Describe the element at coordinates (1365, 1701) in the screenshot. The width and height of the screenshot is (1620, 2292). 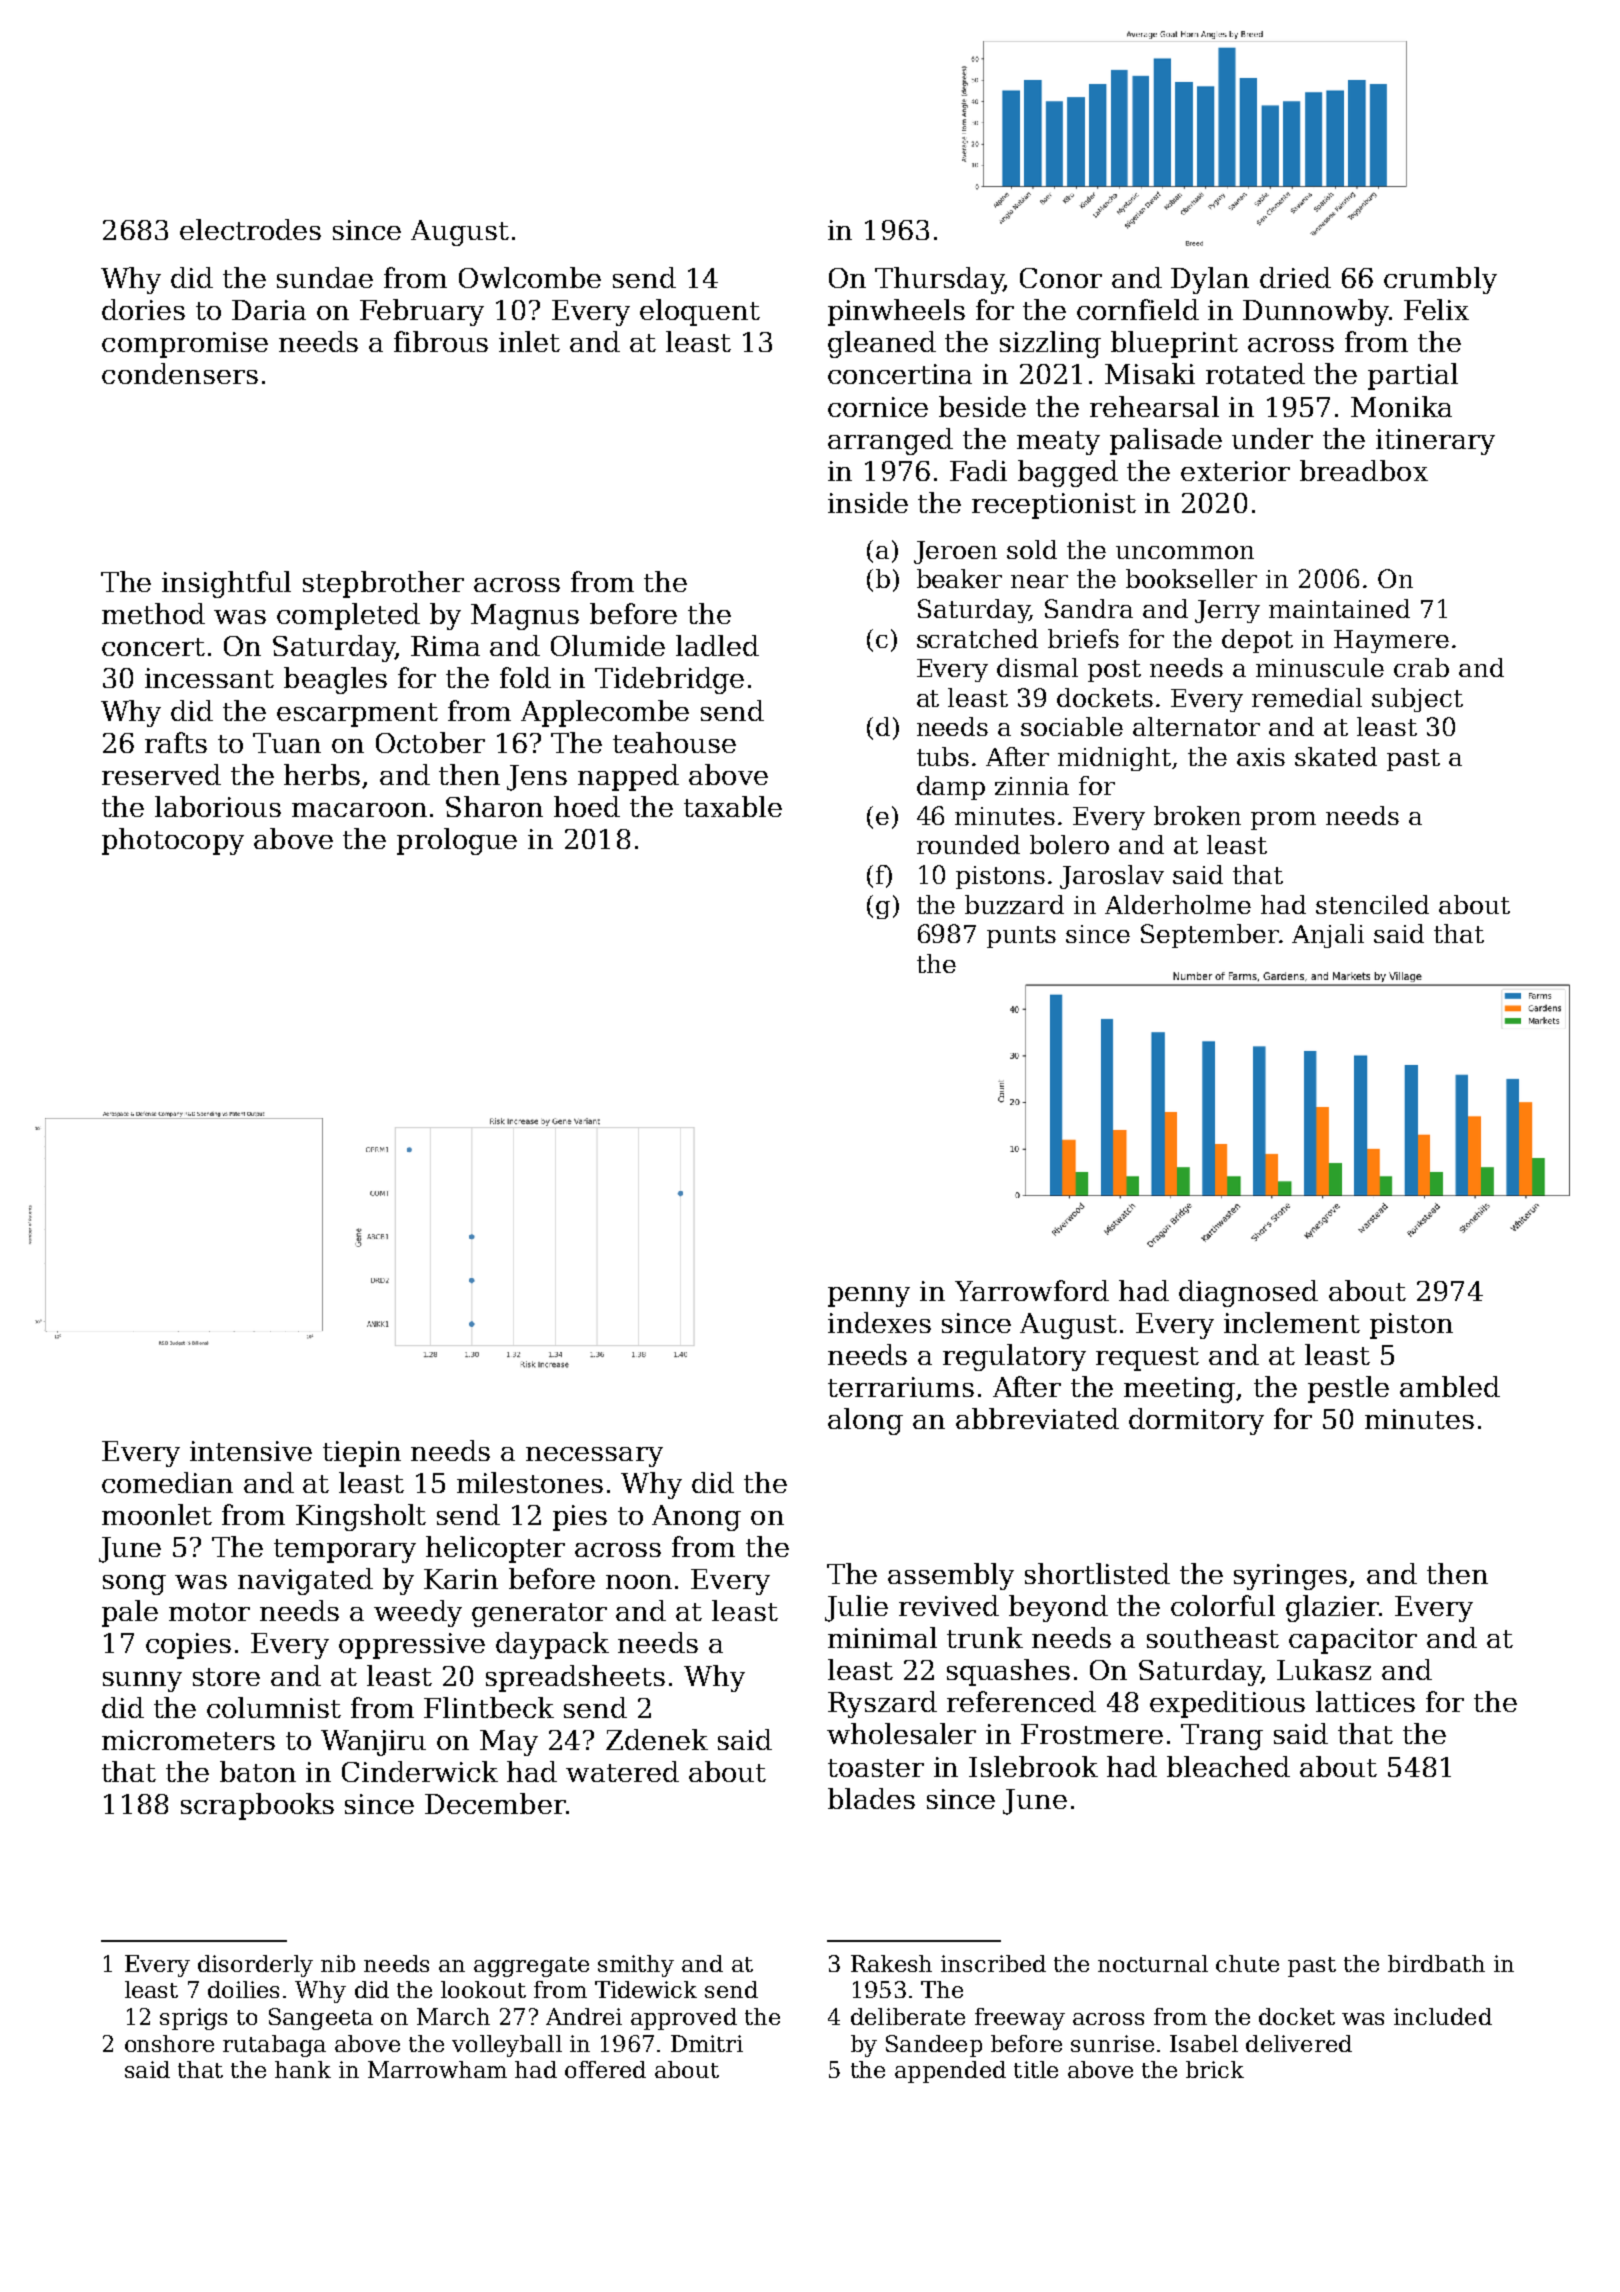
I see `lattices` at that location.
